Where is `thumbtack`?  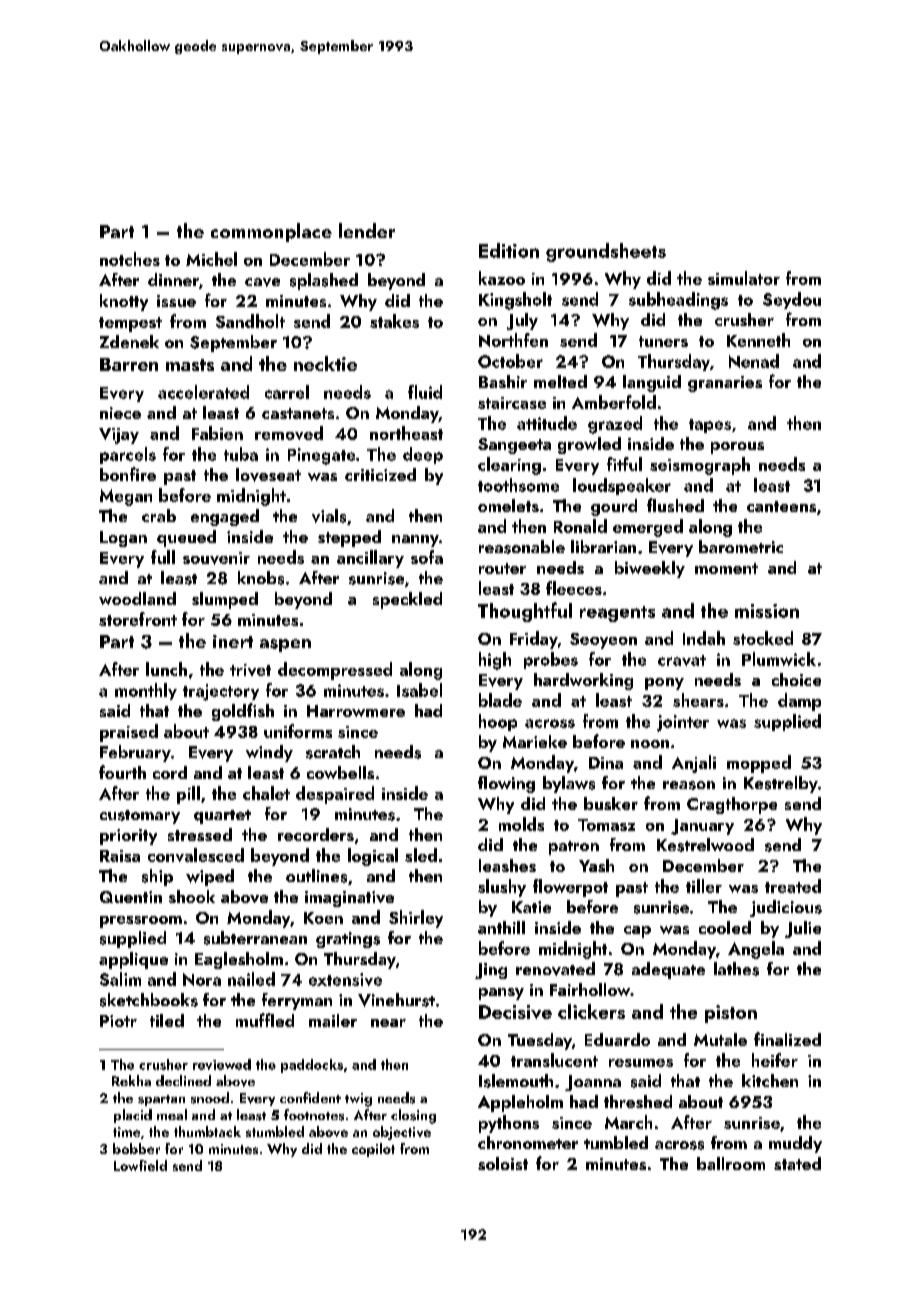
thumbtack is located at coordinates (207, 1131).
